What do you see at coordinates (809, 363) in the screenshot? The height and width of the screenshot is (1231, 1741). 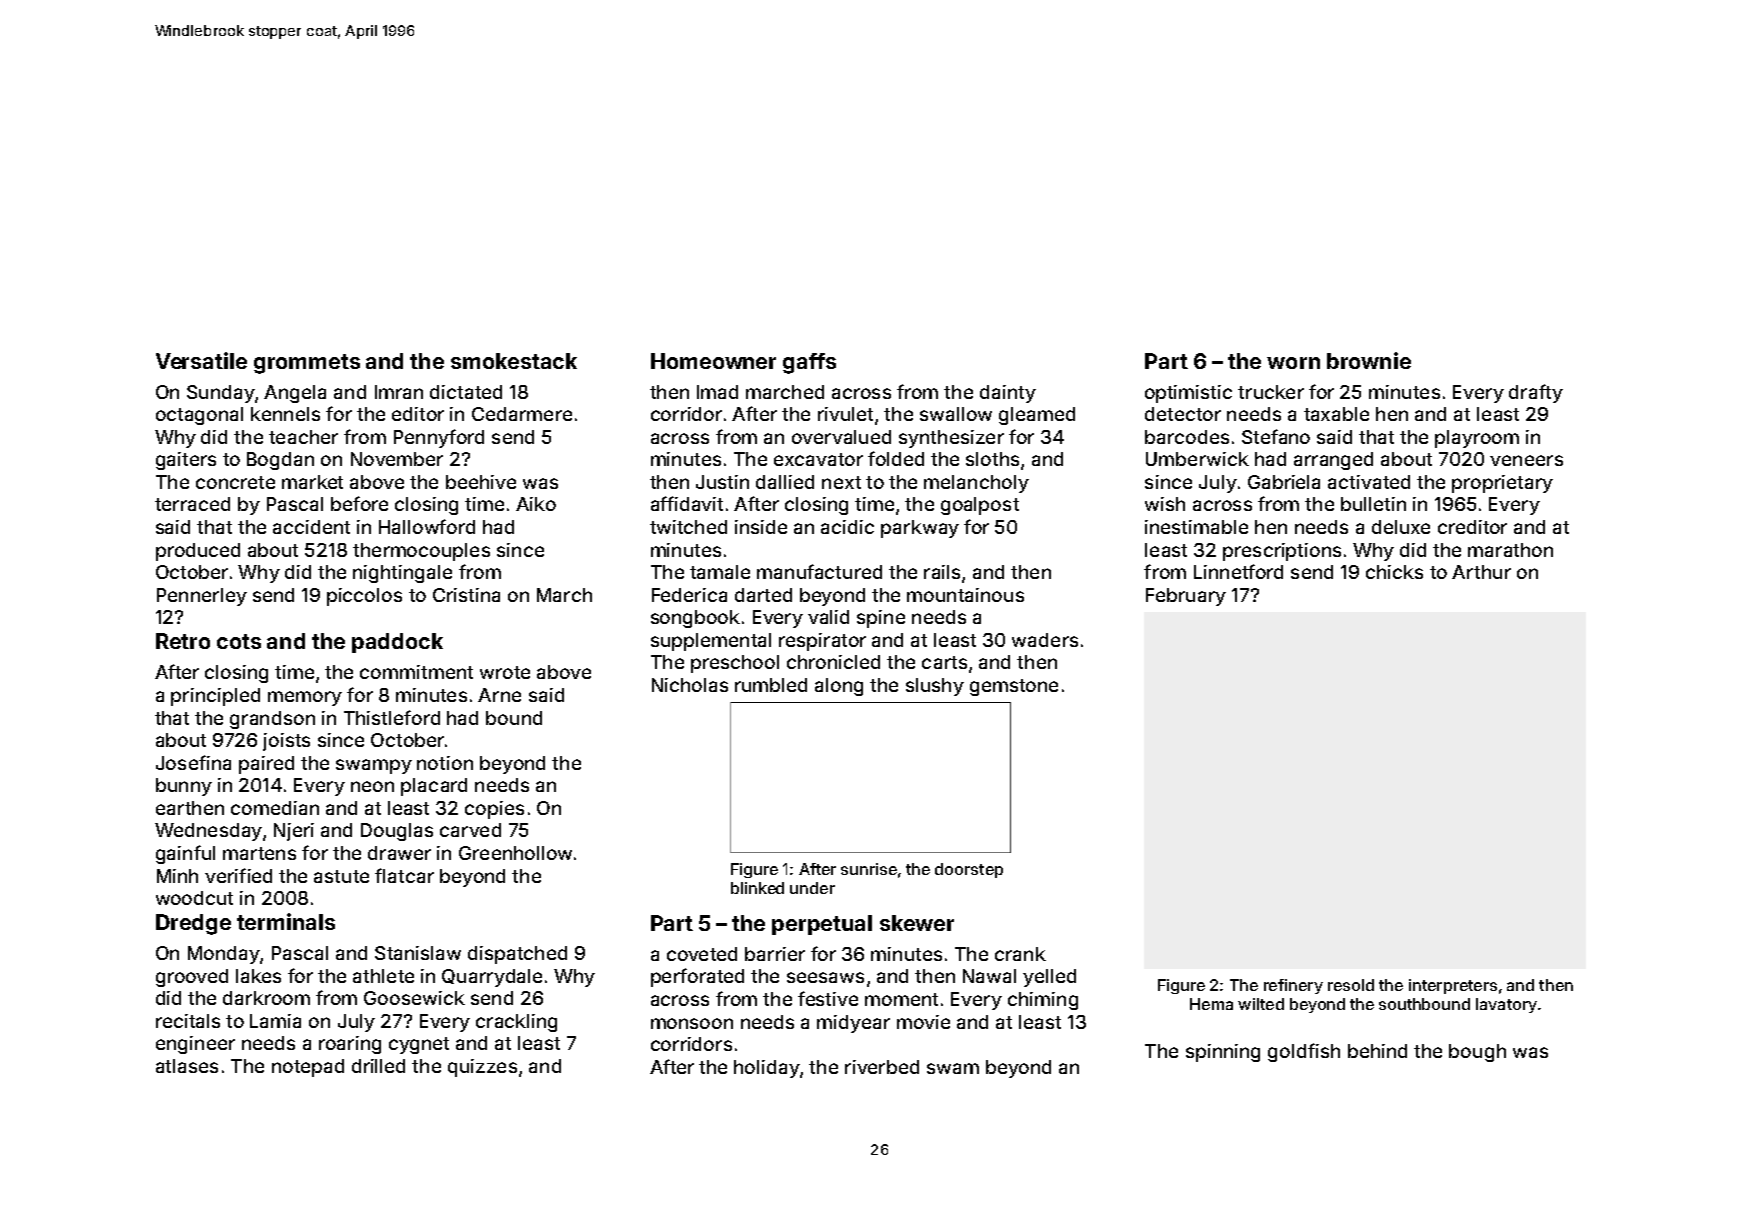 I see `gaffs` at bounding box center [809, 363].
